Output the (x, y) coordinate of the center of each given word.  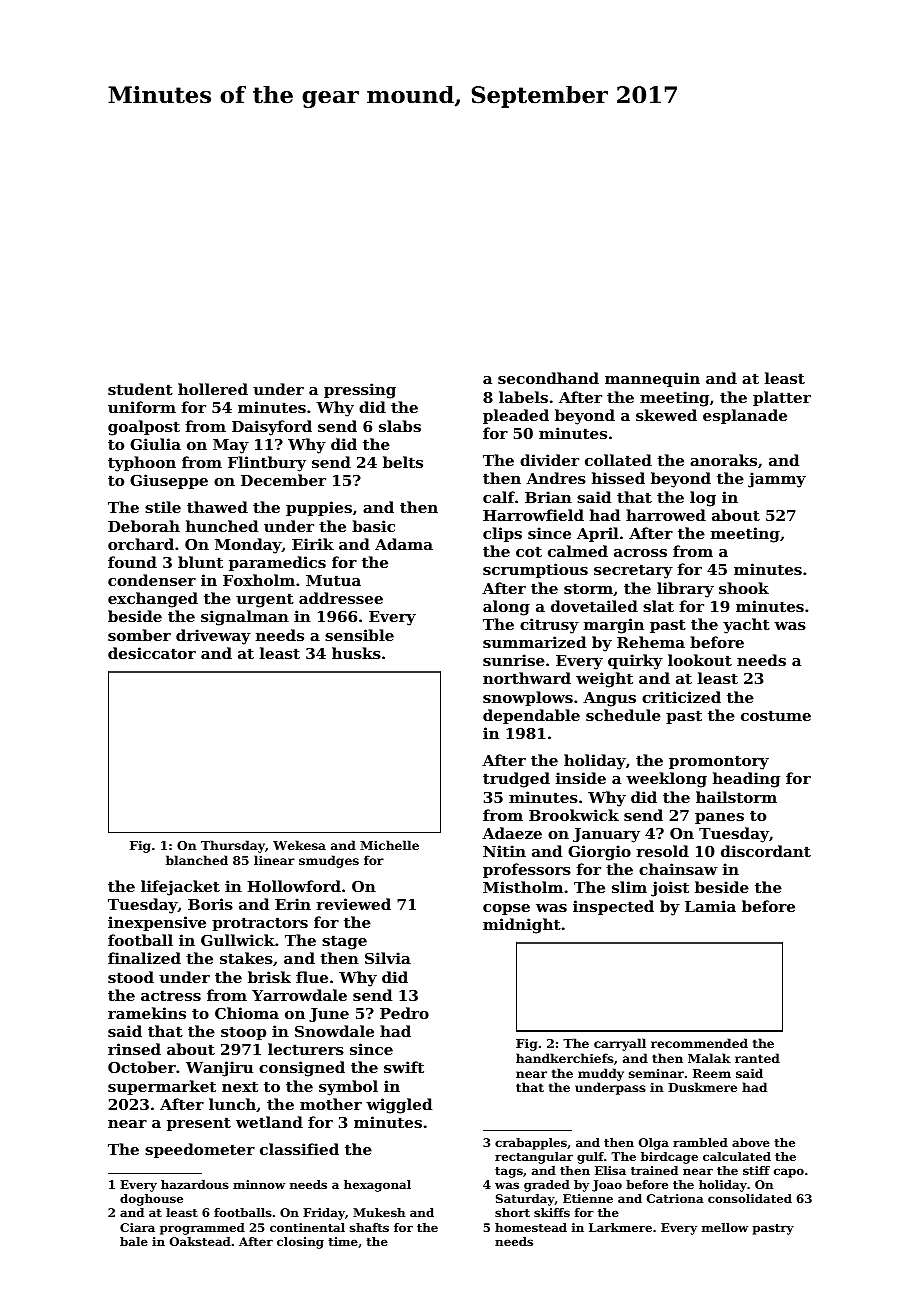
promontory (719, 762)
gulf (590, 1158)
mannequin (652, 379)
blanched (197, 860)
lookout (700, 660)
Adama (404, 544)
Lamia (710, 906)
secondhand (548, 378)
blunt (200, 562)
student (140, 389)
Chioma (247, 1013)
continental (307, 1227)
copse (506, 909)
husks (356, 653)
